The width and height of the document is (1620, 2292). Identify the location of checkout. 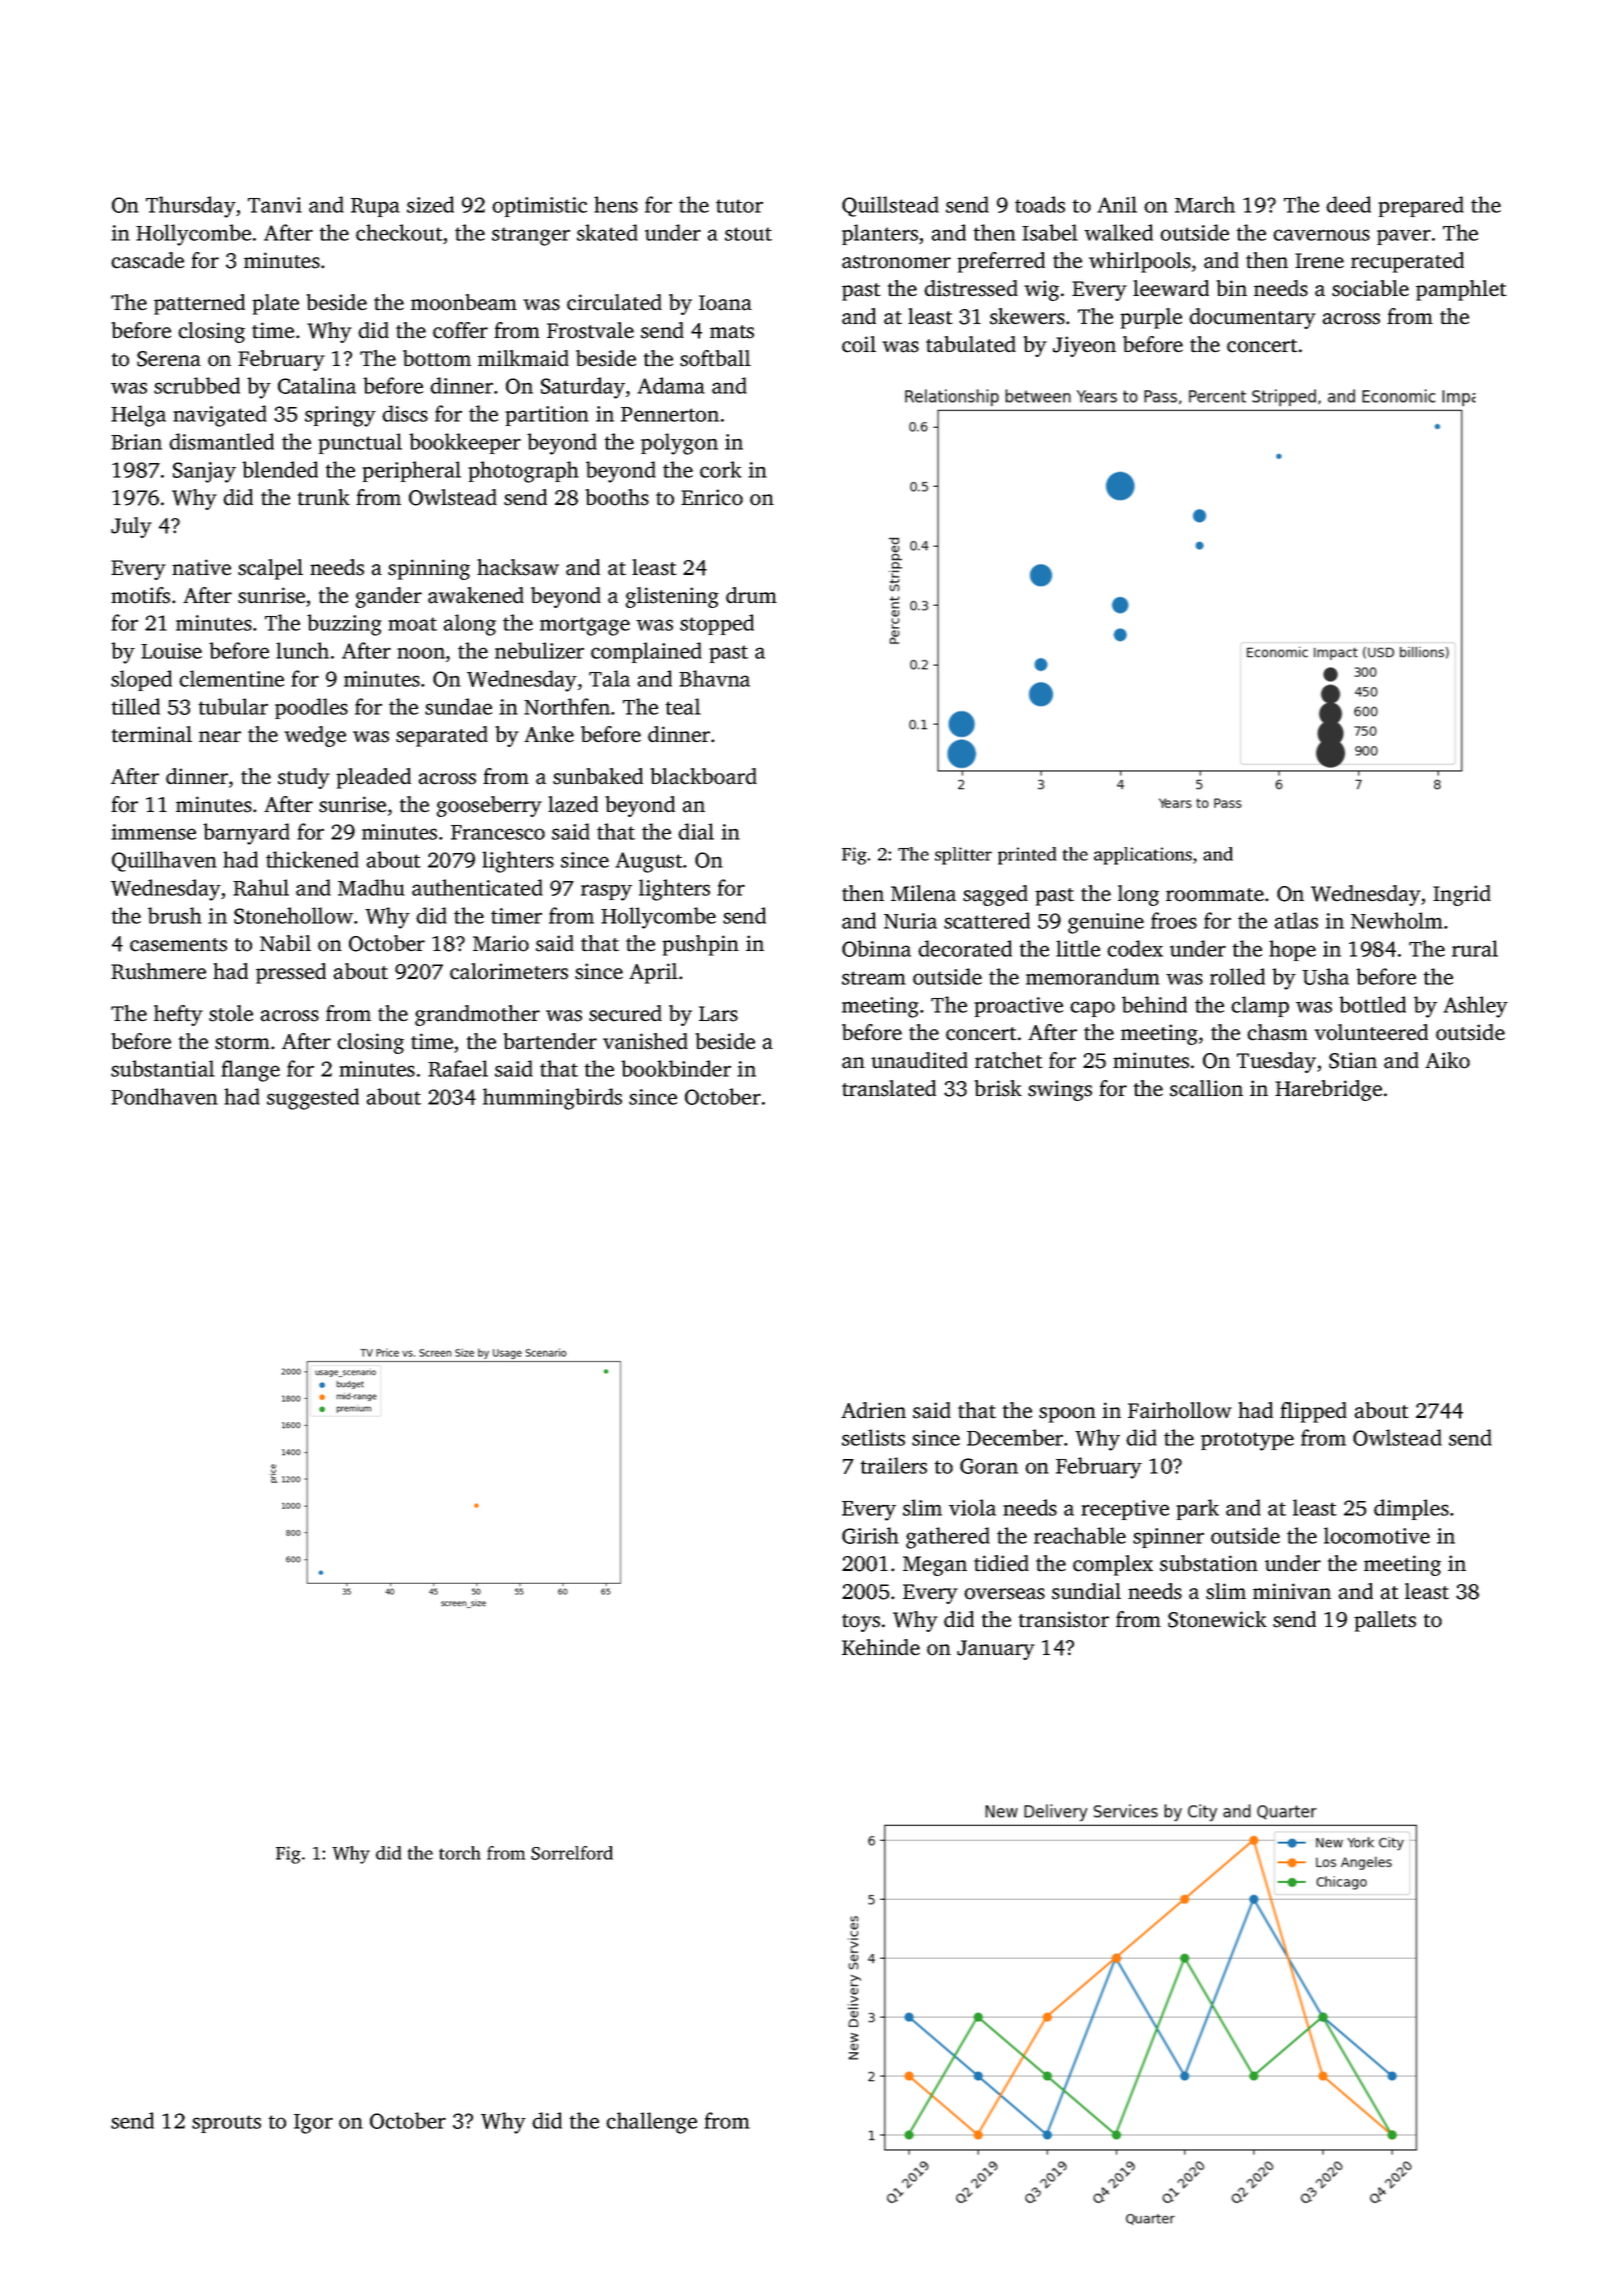
(399, 232).
